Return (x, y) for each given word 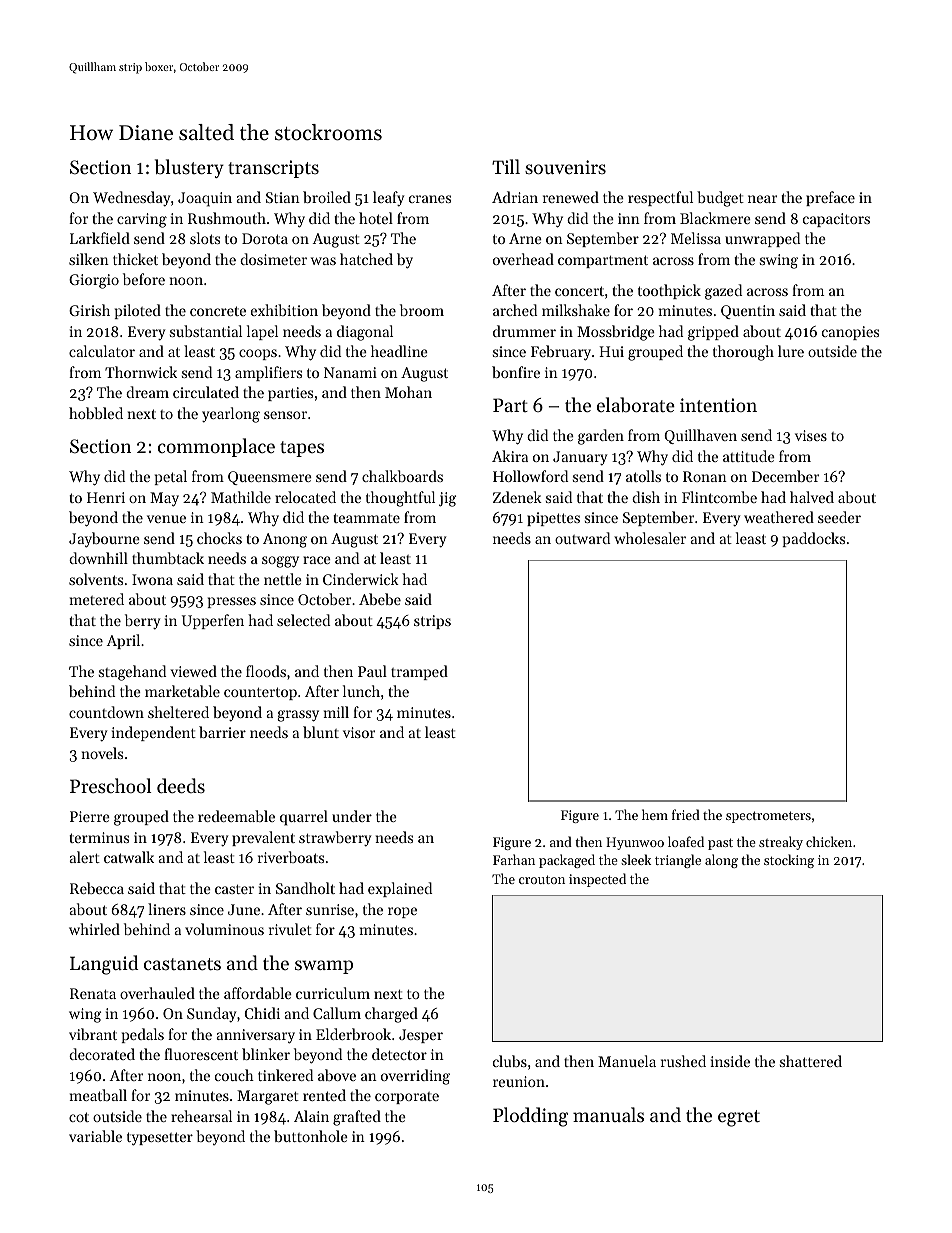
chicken (829, 841)
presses (232, 602)
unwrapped (762, 239)
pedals (143, 1035)
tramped (419, 672)
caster (234, 889)
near (762, 199)
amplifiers (268, 373)
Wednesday (131, 199)
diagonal (365, 333)
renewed (571, 197)
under (352, 816)
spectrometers (768, 817)
